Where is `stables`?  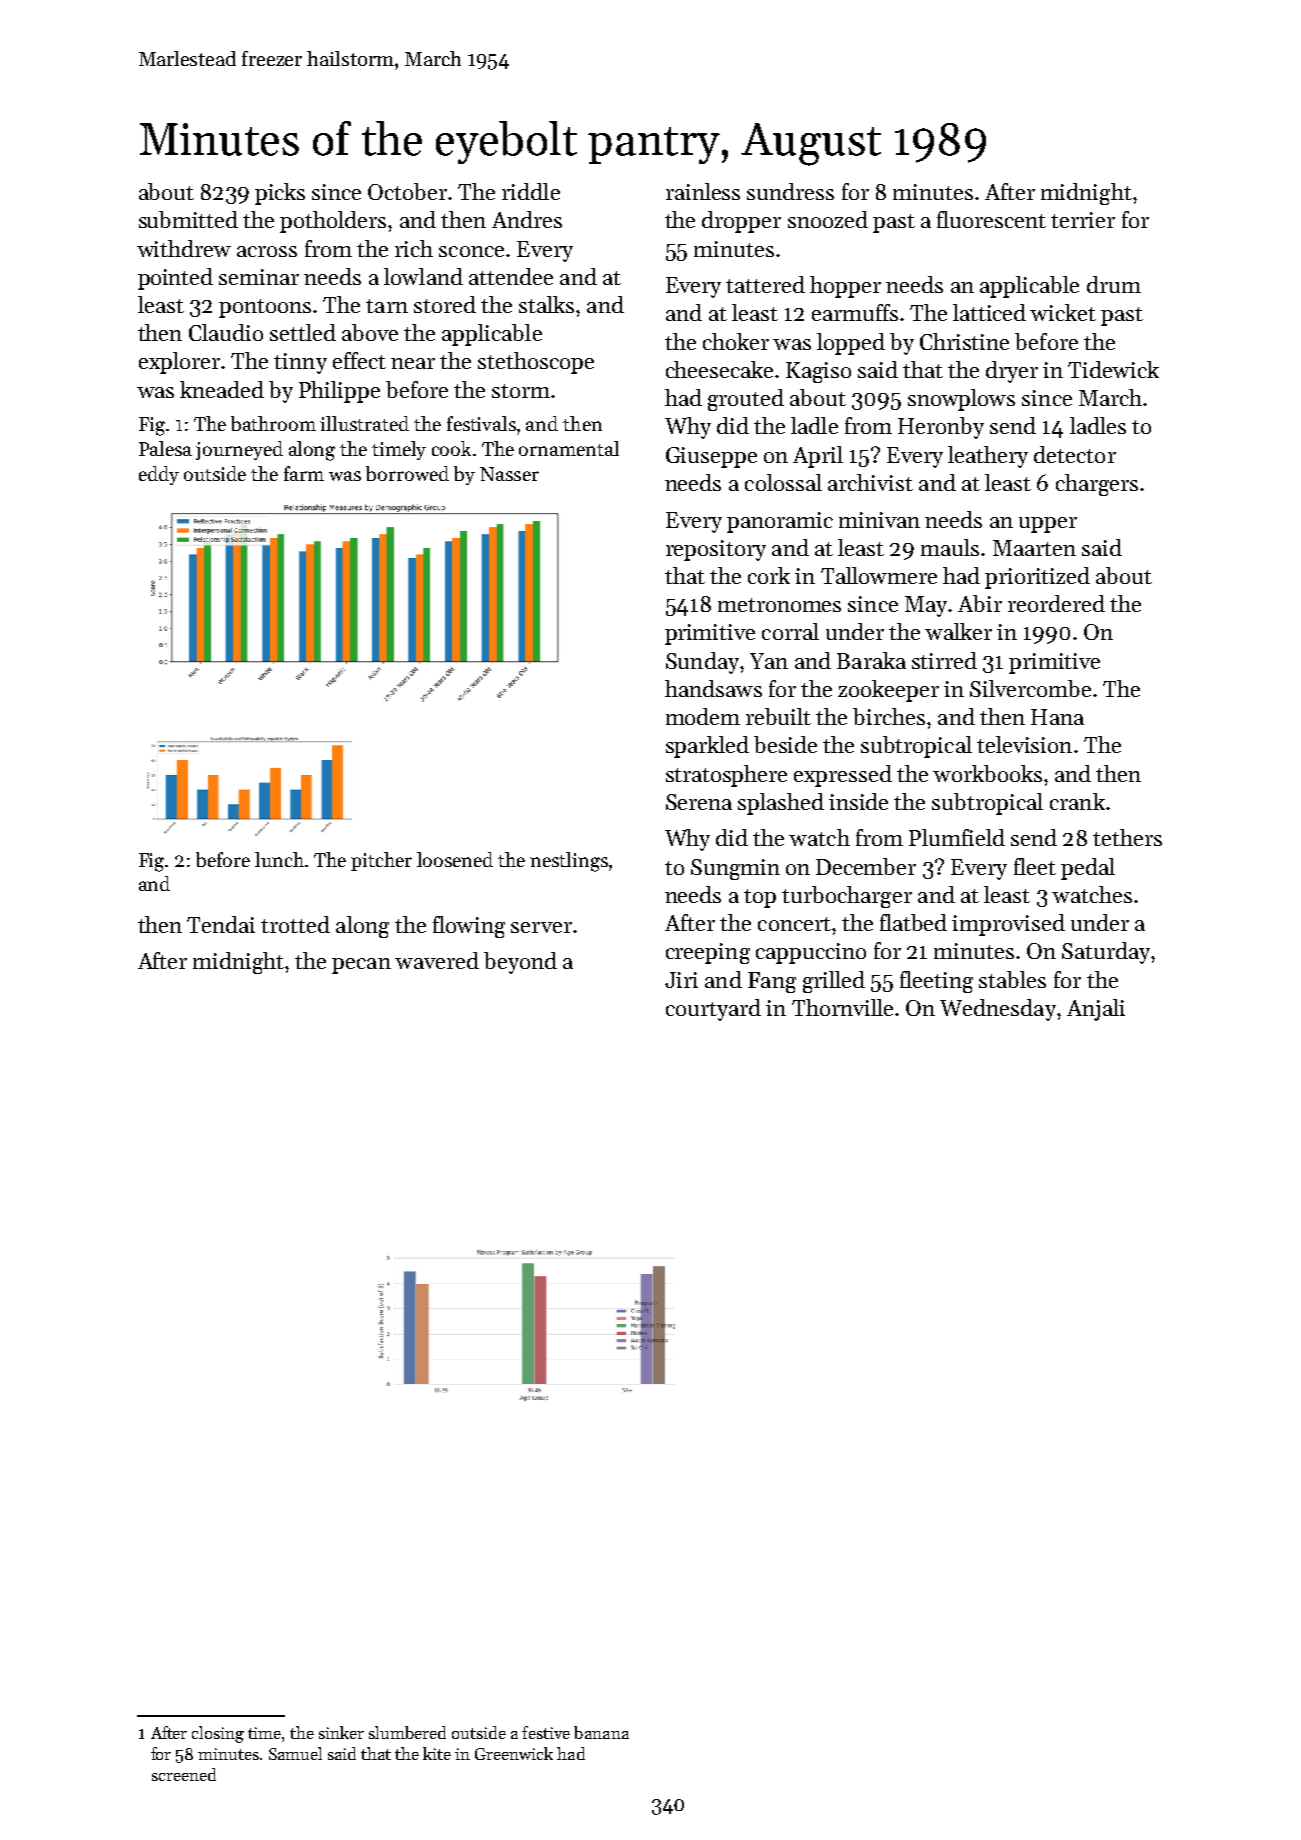 stables is located at coordinates (1012, 979).
